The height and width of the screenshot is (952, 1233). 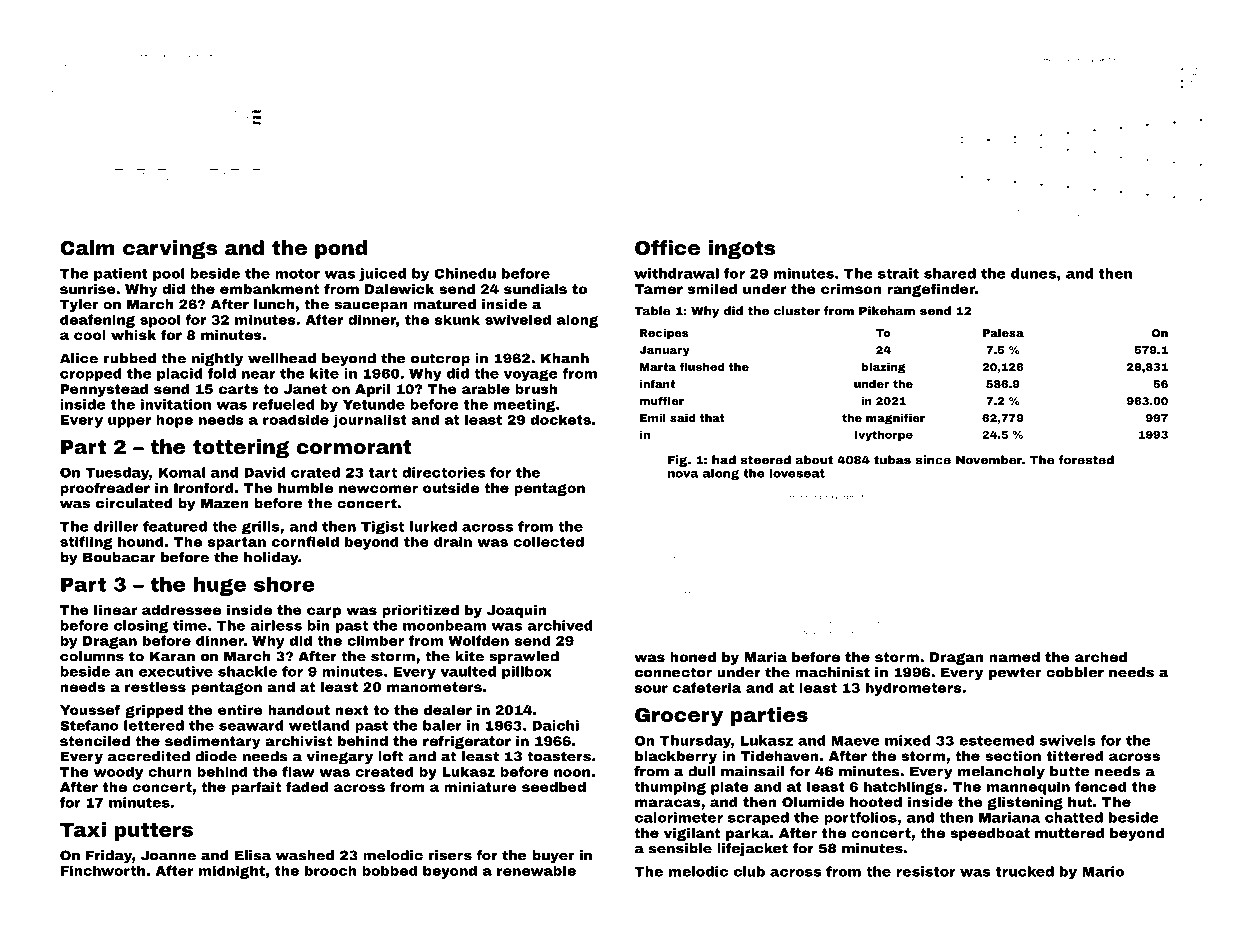 I want to click on machinist, so click(x=832, y=672).
